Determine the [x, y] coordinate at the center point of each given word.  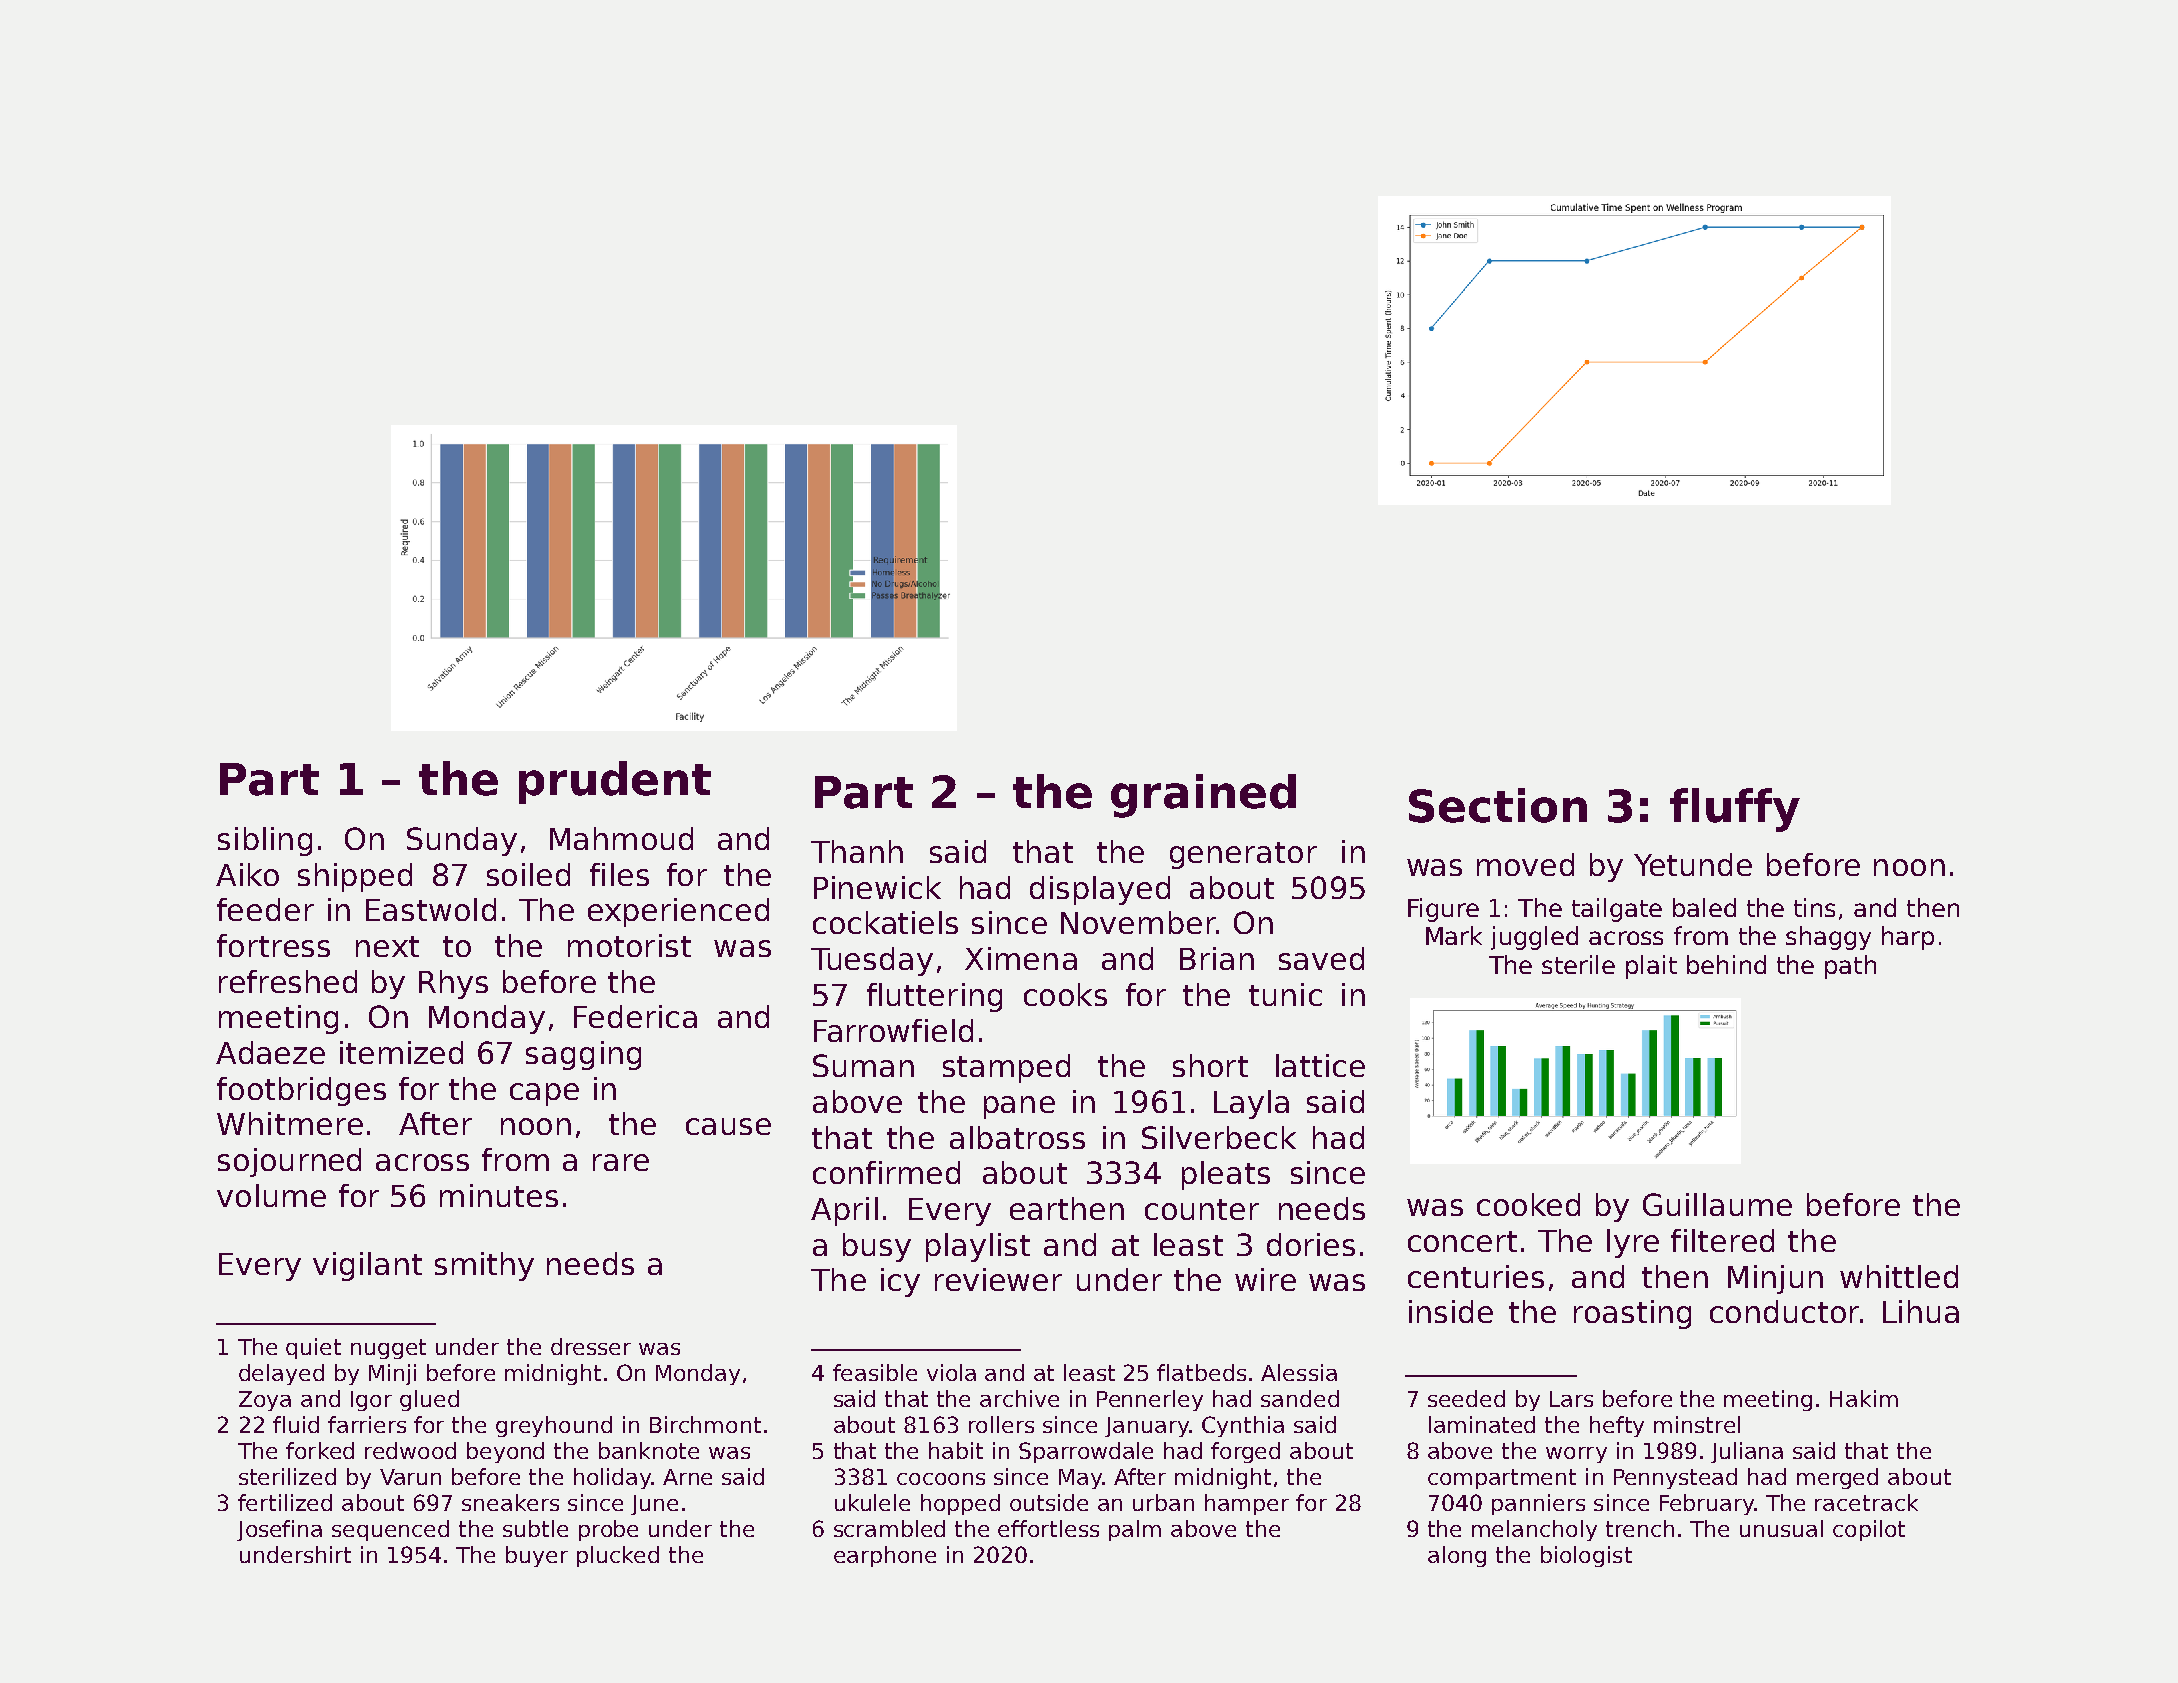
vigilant [367, 1266]
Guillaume [1717, 1204]
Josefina [279, 1530]
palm [1135, 1530]
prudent [615, 782]
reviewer [998, 1279]
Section [1498, 805]
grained [1203, 796]
